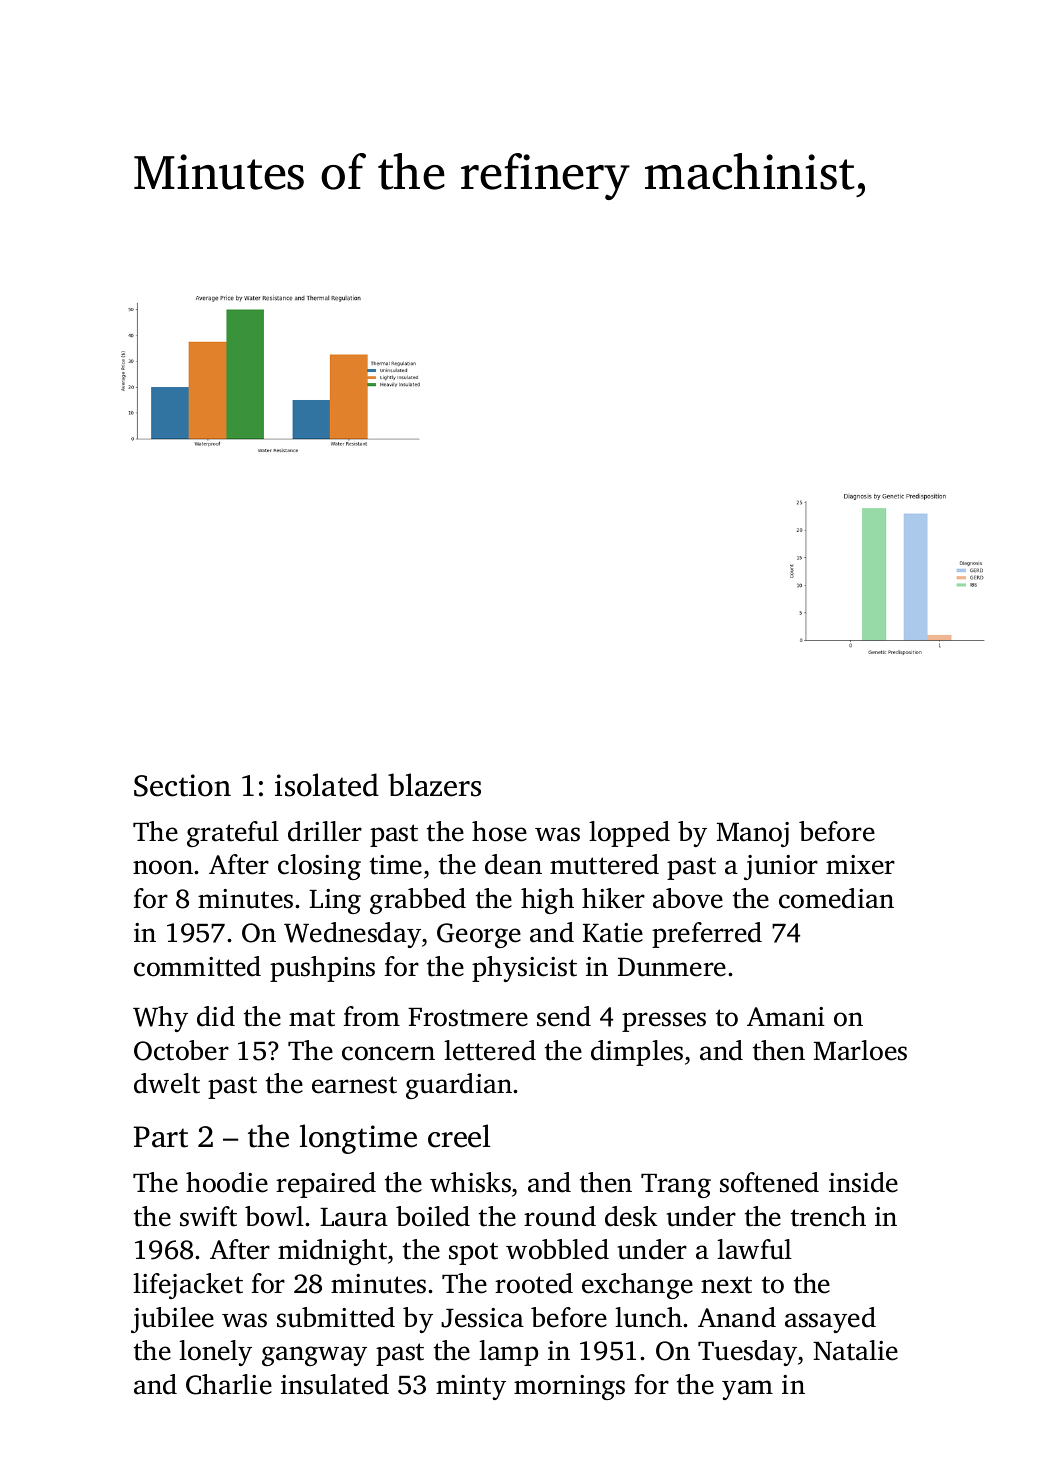  Describe the element at coordinates (327, 785) in the page. I see `isolated` at that location.
